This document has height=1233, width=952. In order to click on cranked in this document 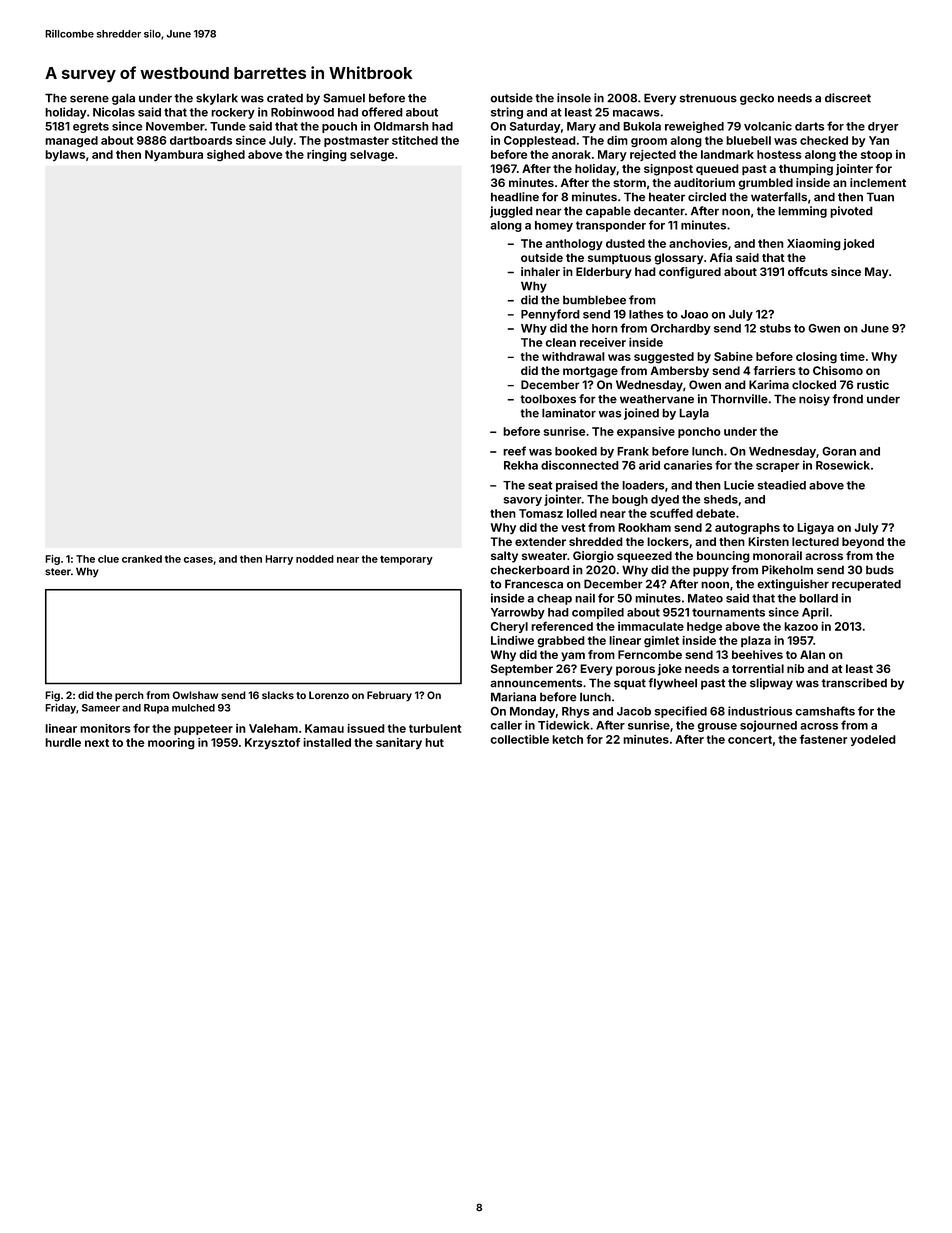, I will do `click(142, 559)`.
